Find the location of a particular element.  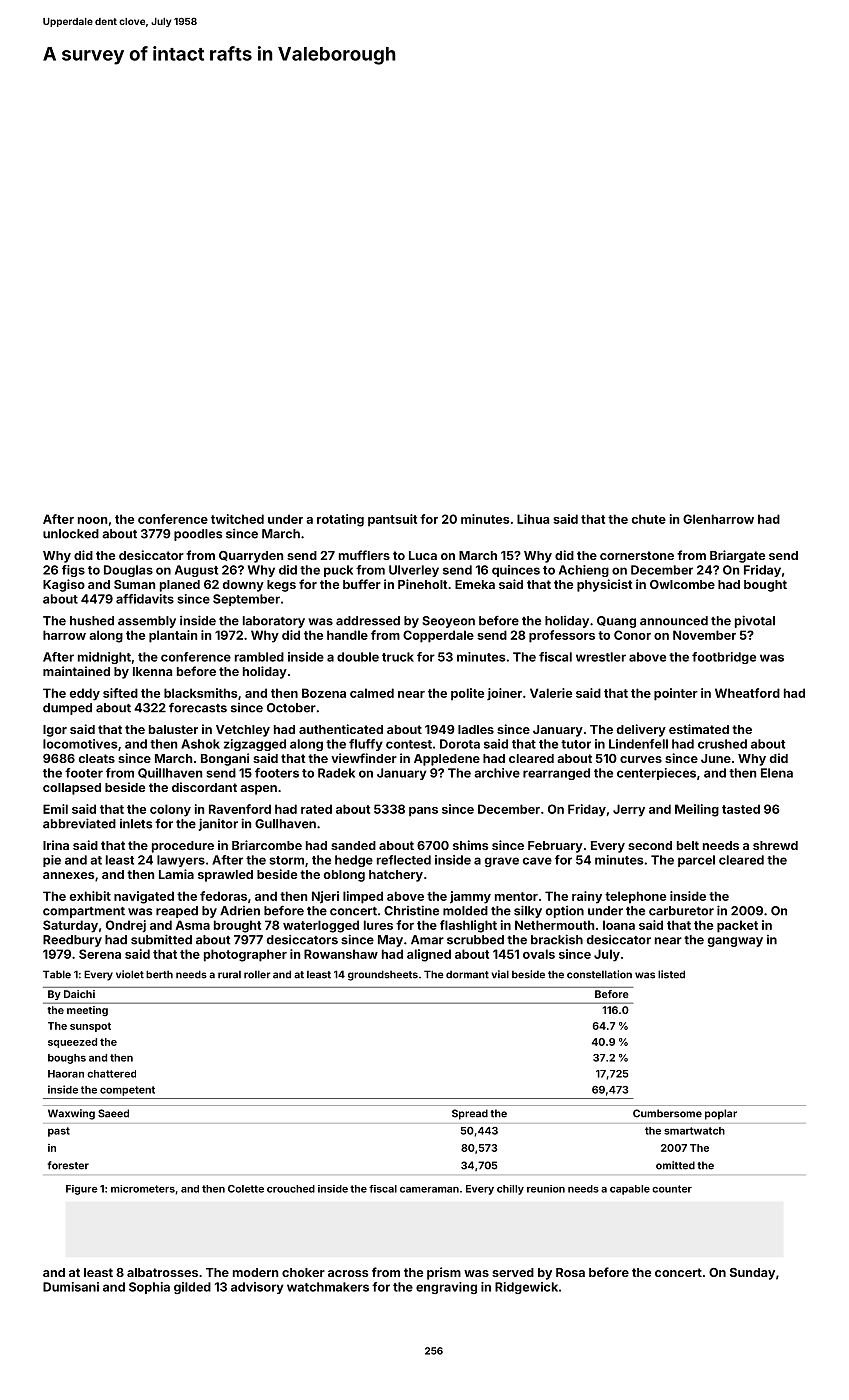

listed is located at coordinates (671, 974).
